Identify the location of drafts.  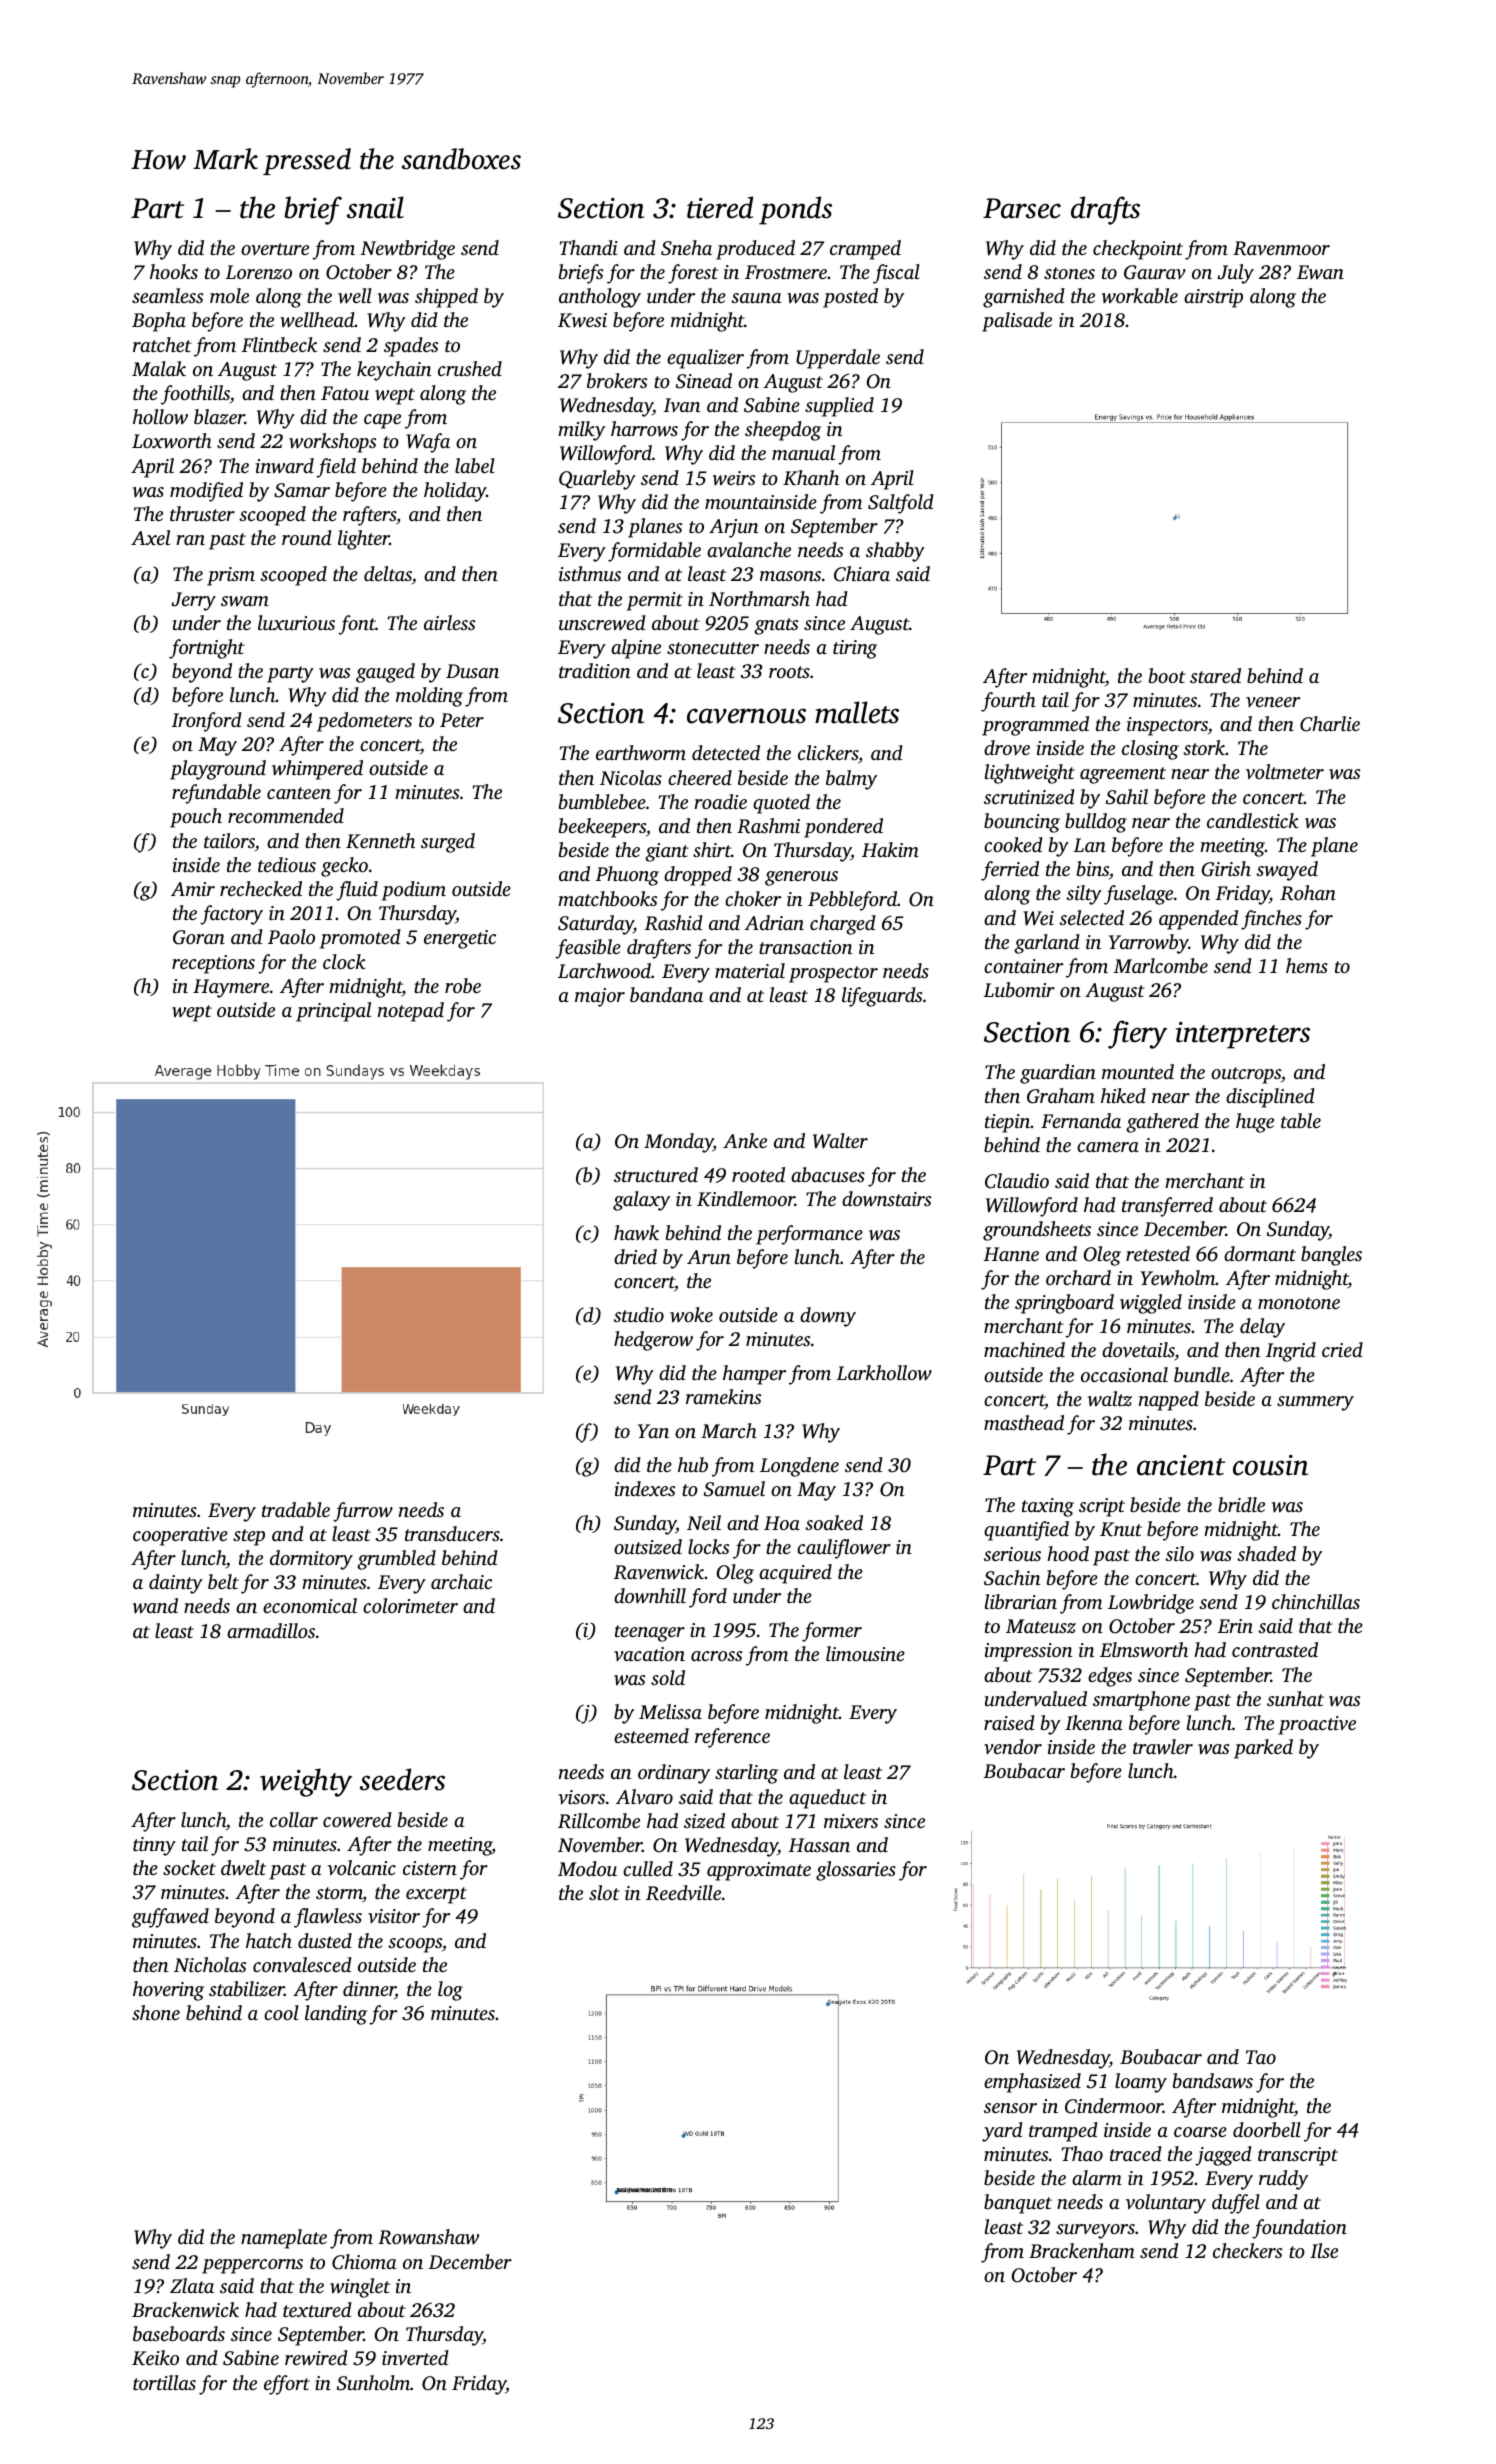
(1105, 210).
